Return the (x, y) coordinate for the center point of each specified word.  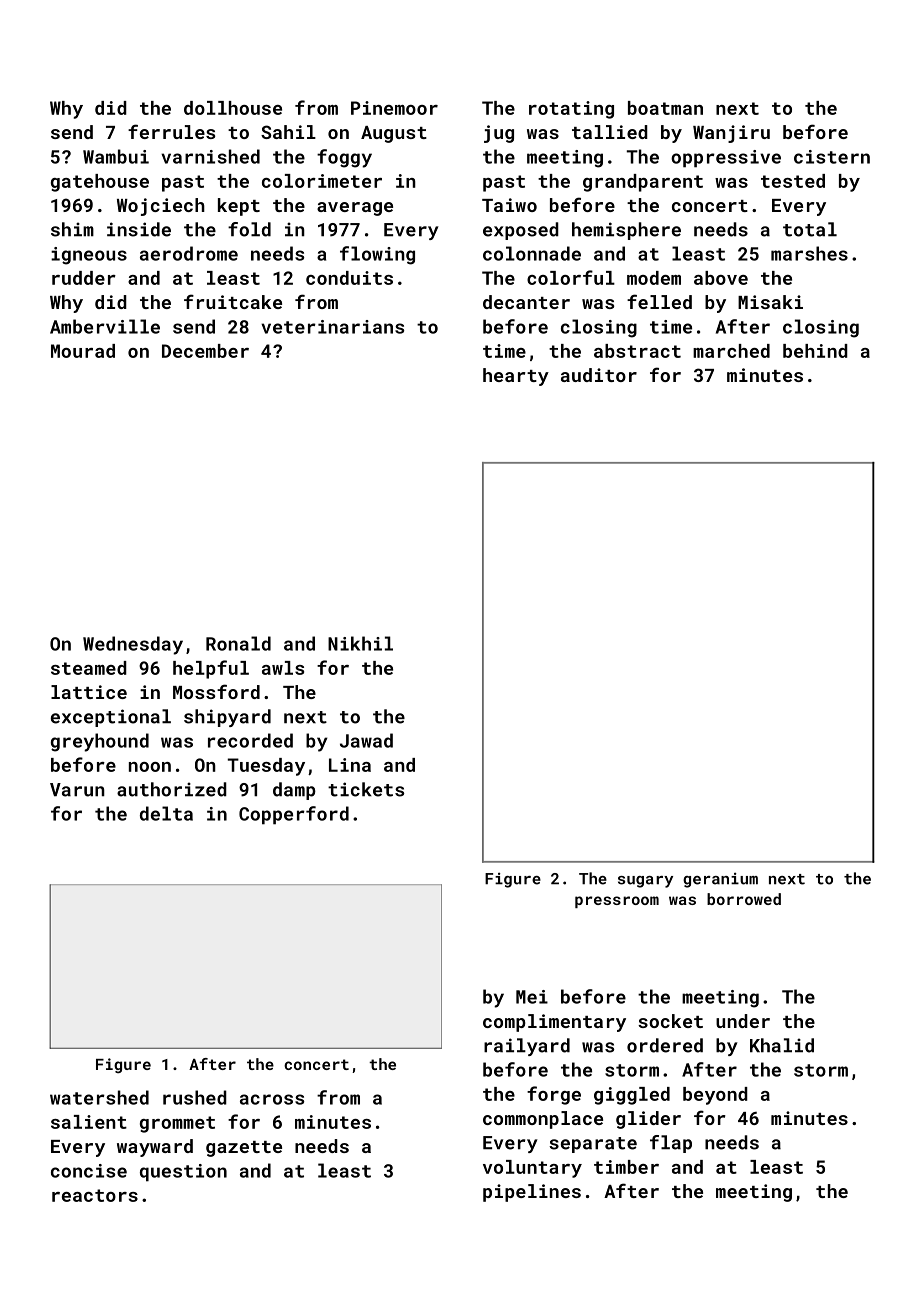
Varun (77, 790)
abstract (637, 351)
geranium (720, 880)
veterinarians (332, 327)
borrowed (744, 899)
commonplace (543, 1120)
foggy (344, 158)
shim (72, 229)
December (205, 351)
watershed (99, 1097)
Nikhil (360, 643)
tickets (366, 789)
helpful (211, 669)
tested (793, 181)
